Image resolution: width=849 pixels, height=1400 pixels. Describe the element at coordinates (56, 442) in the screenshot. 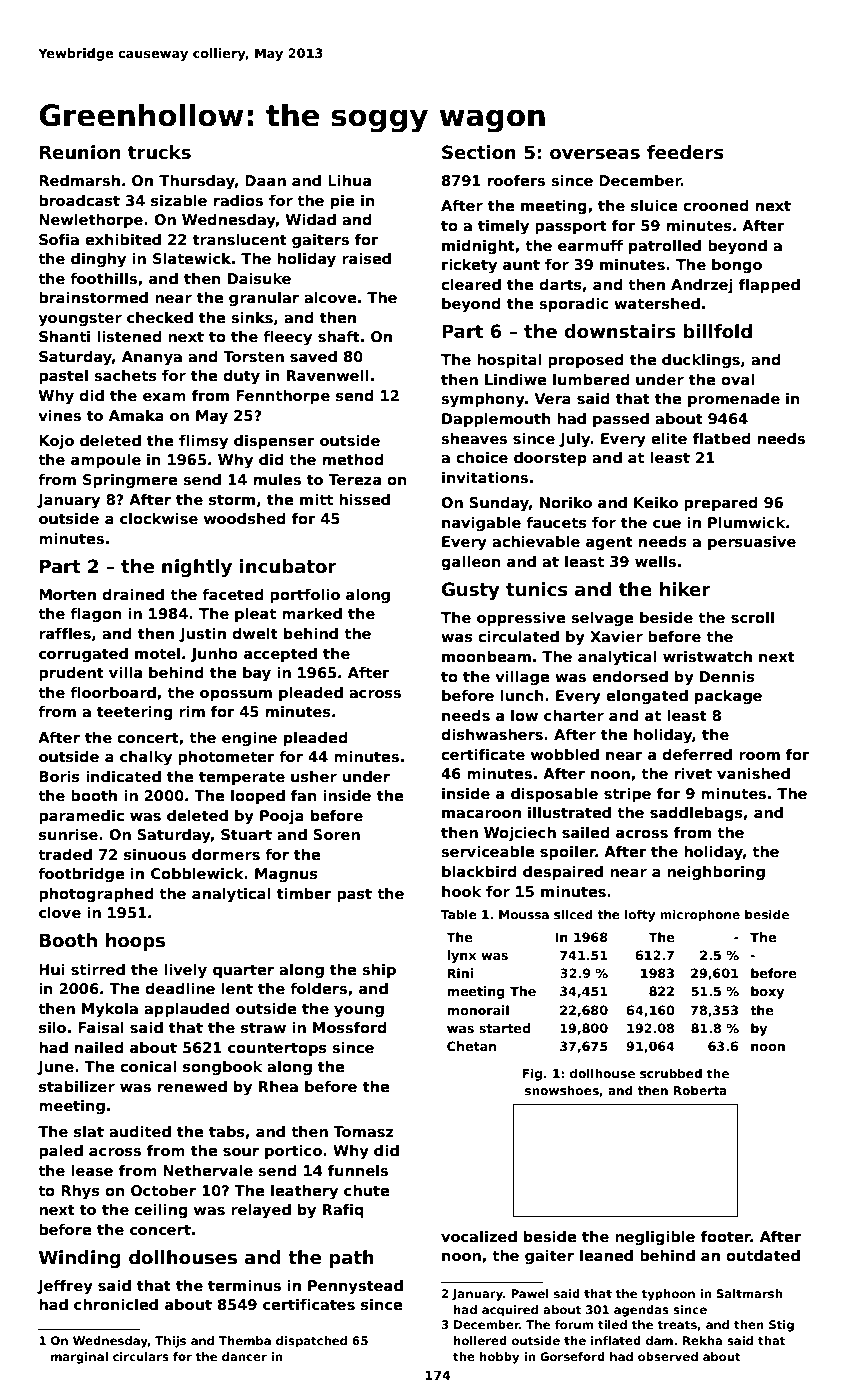

I see `Kojo` at that location.
